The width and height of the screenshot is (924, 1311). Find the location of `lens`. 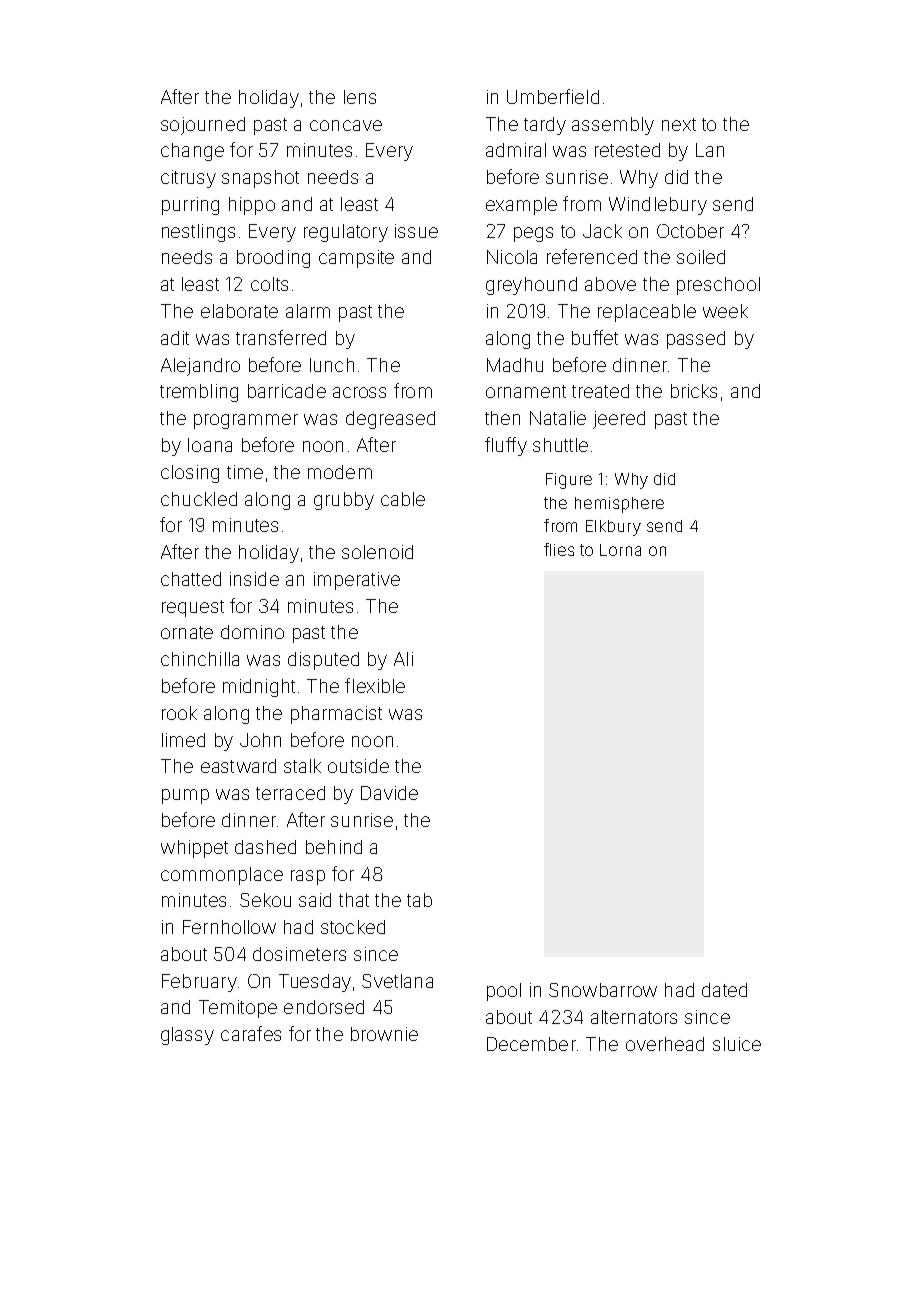

lens is located at coordinates (360, 97).
